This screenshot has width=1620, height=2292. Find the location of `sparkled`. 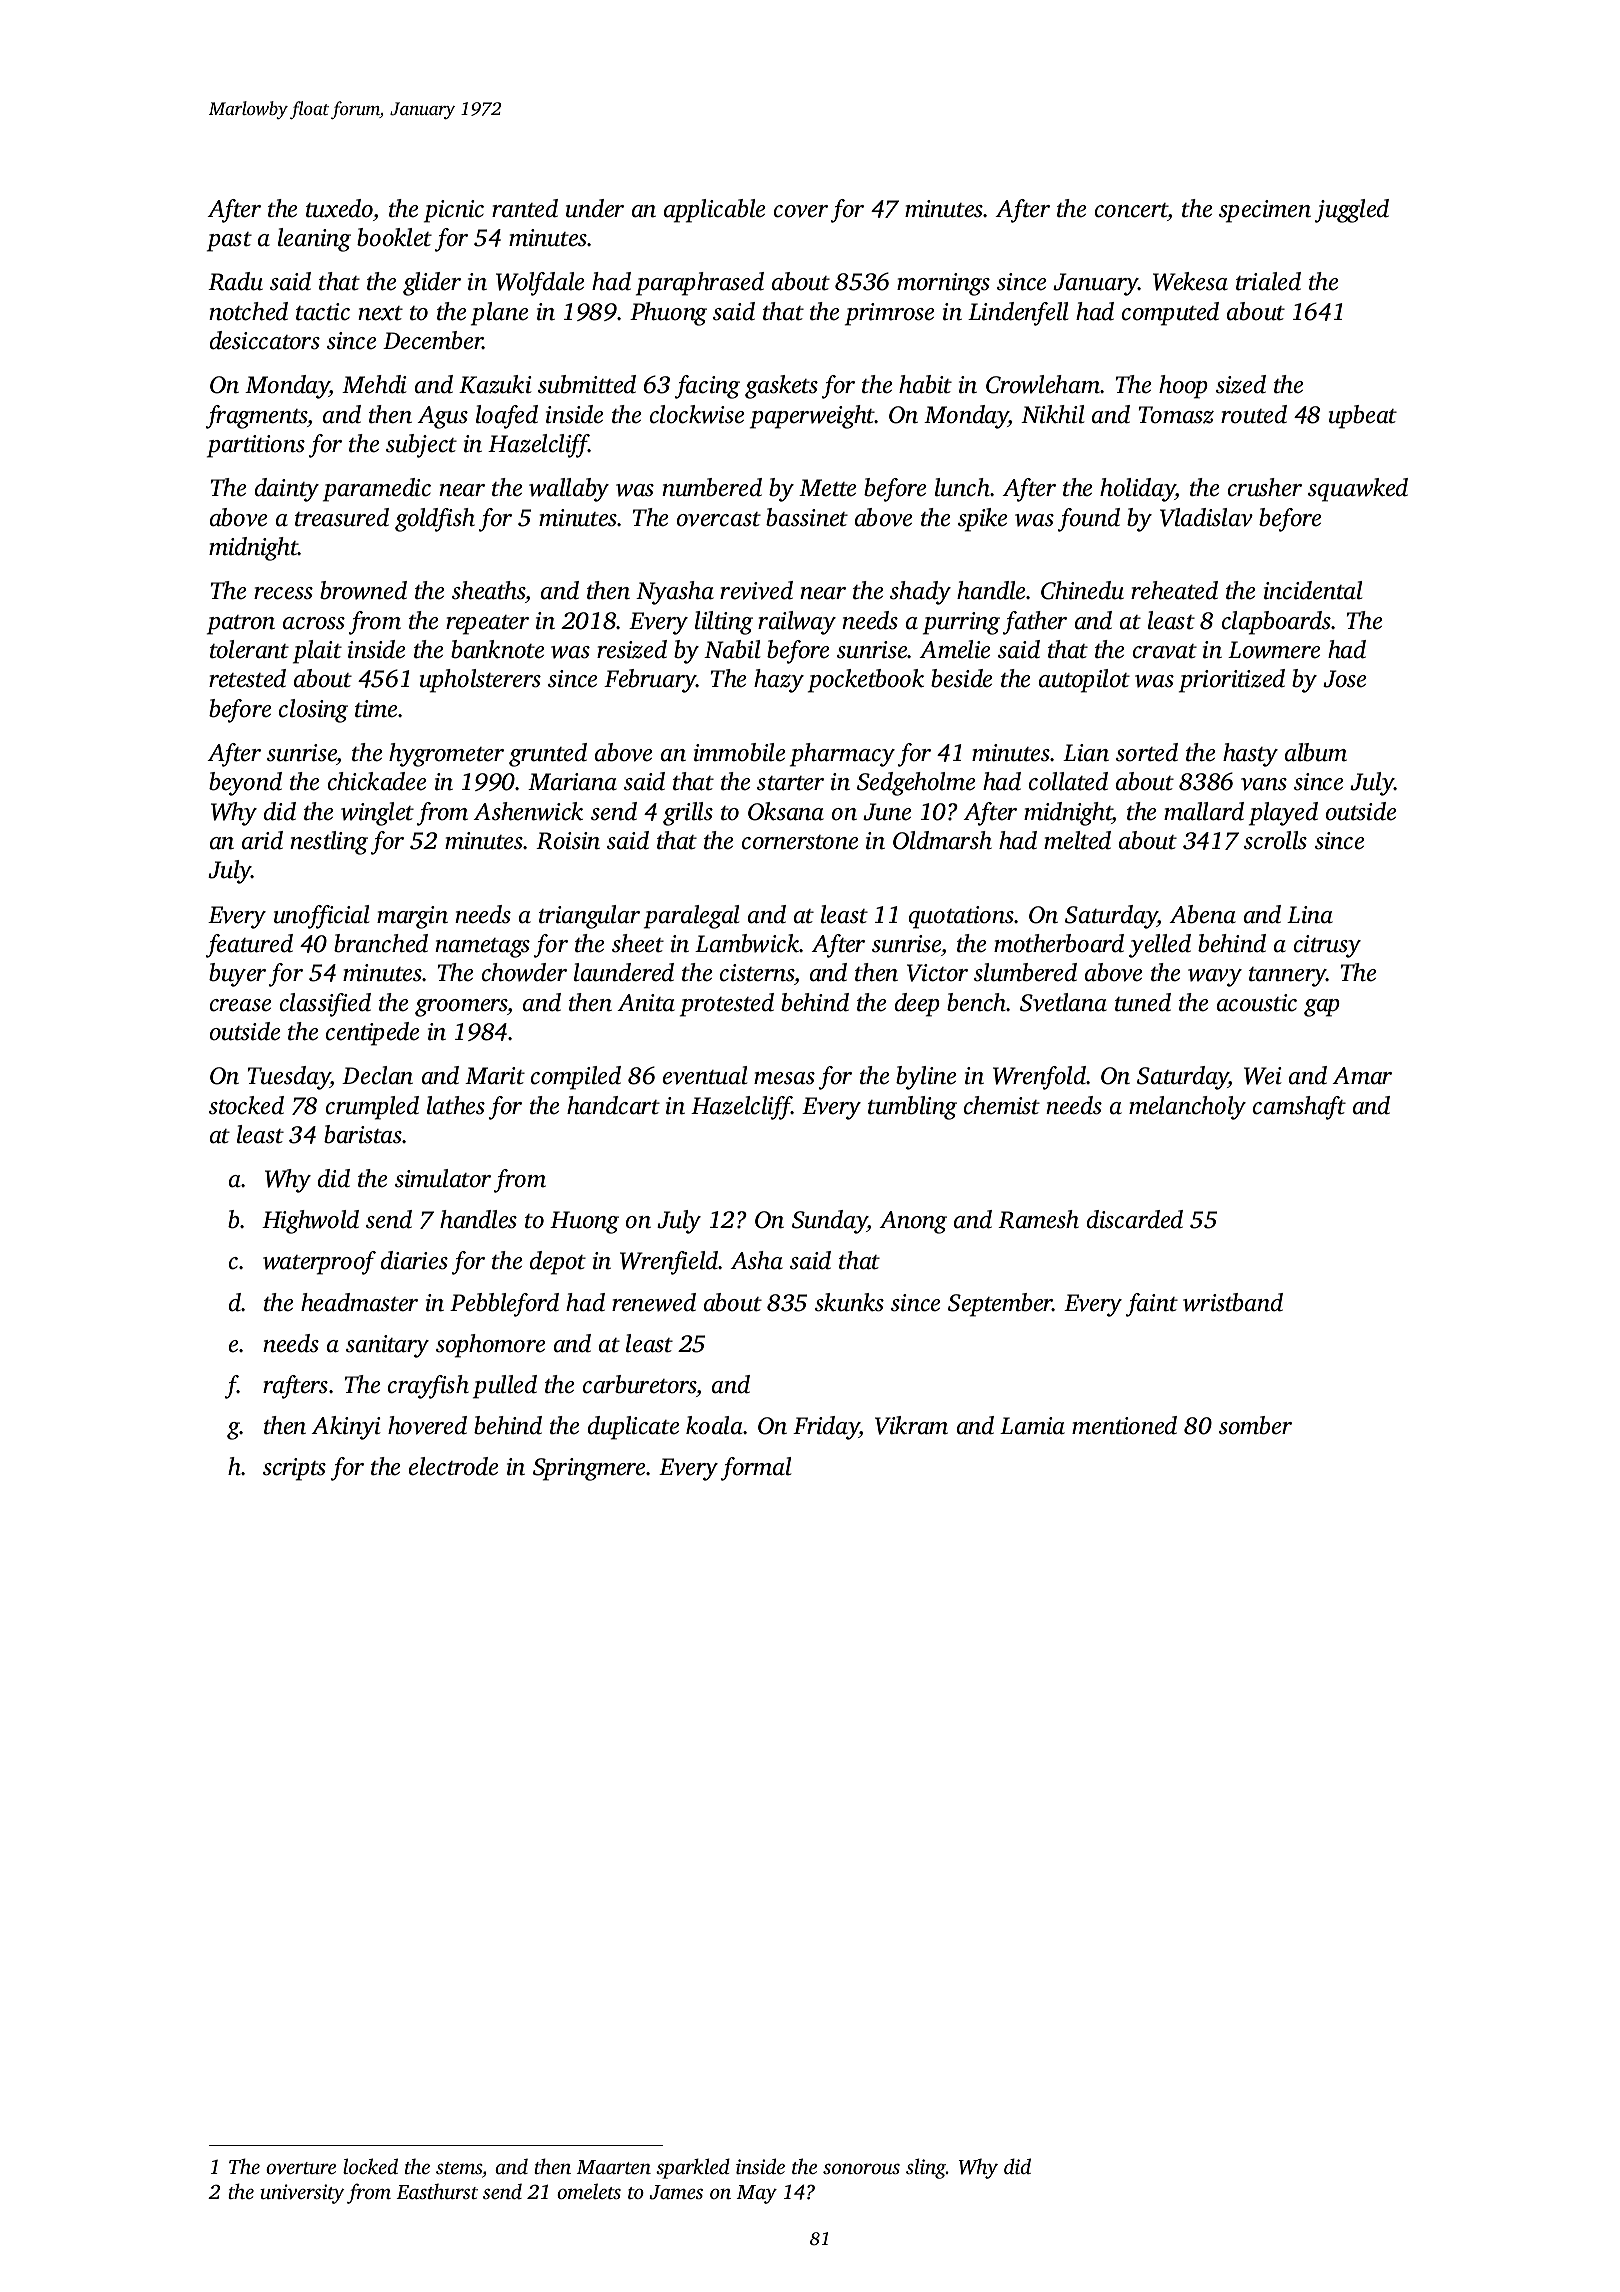

sparkled is located at coordinates (693, 2168).
